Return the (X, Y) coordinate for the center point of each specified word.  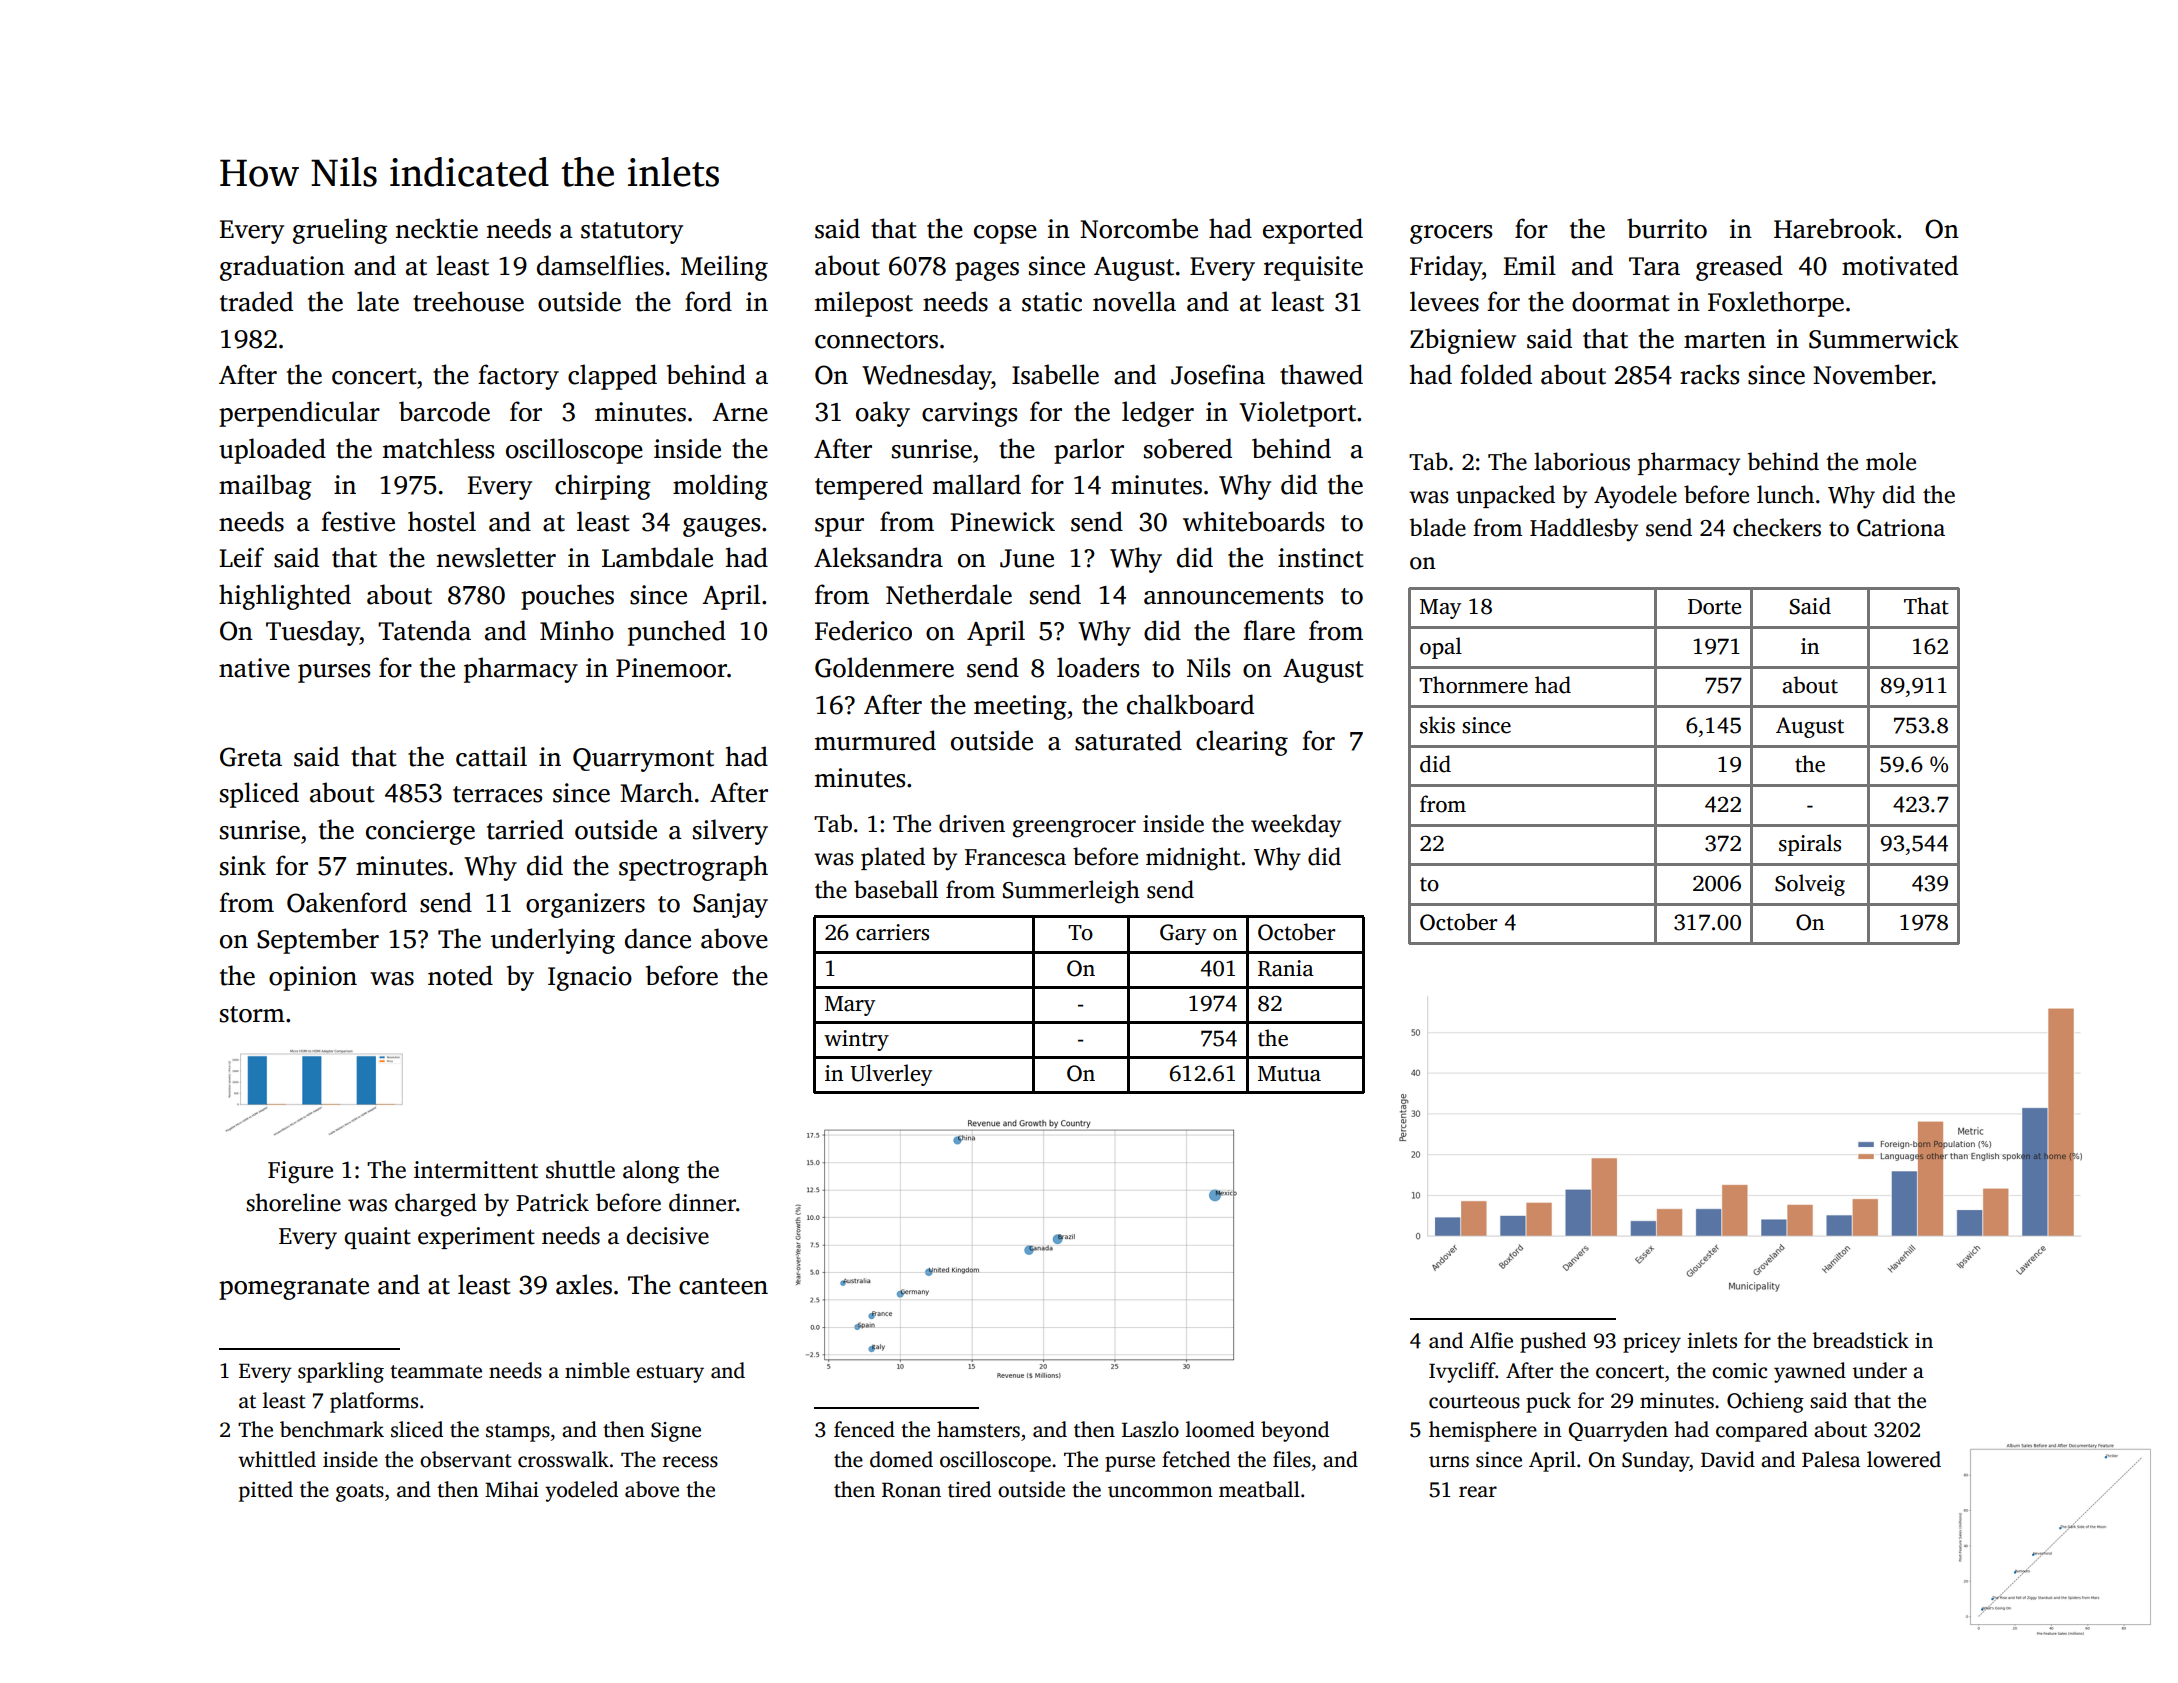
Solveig (1810, 885)
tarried (525, 829)
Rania (1286, 968)
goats (360, 1493)
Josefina (1218, 374)
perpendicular (299, 414)
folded (1496, 374)
